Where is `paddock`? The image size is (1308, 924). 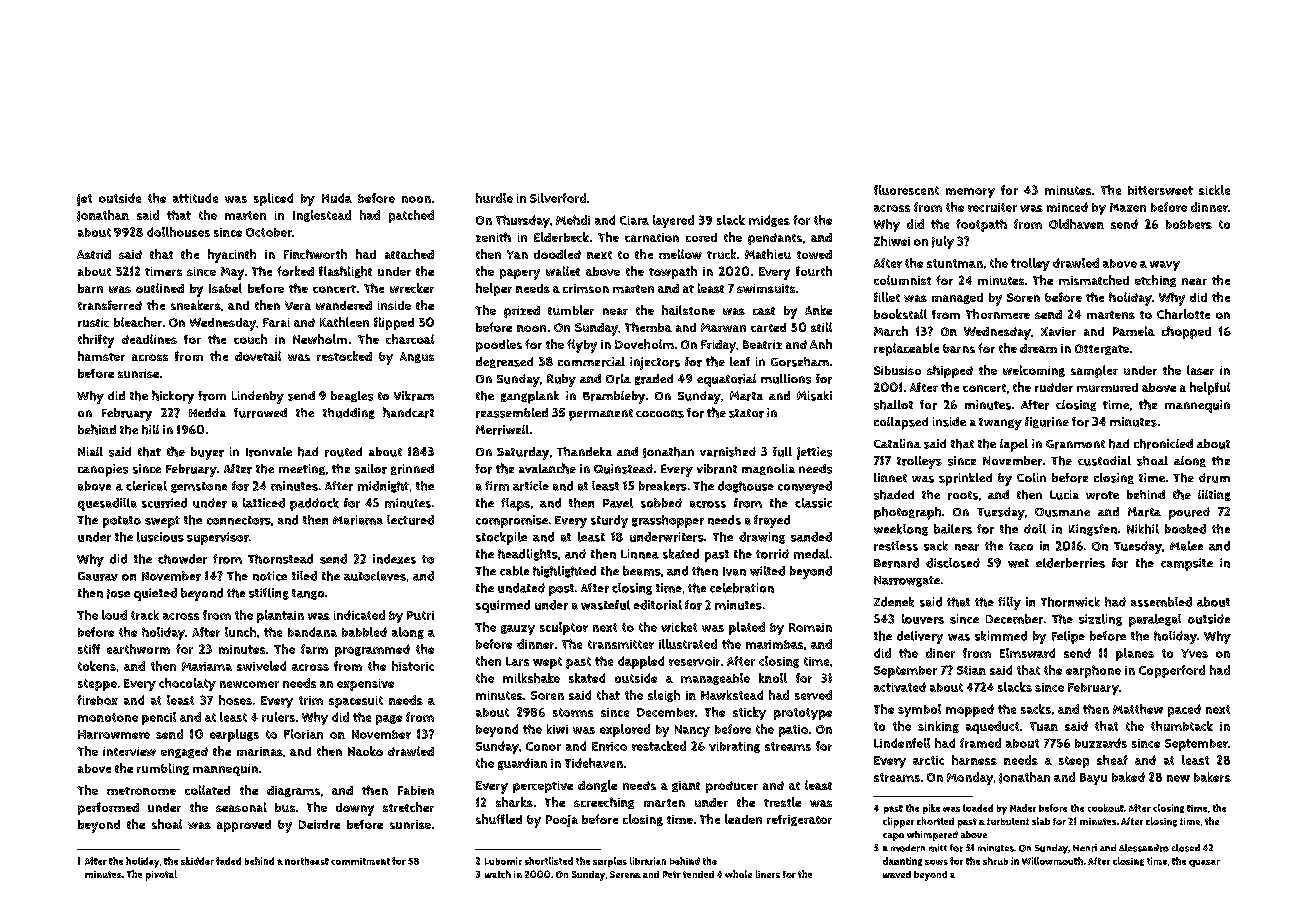
paddock is located at coordinates (314, 504).
